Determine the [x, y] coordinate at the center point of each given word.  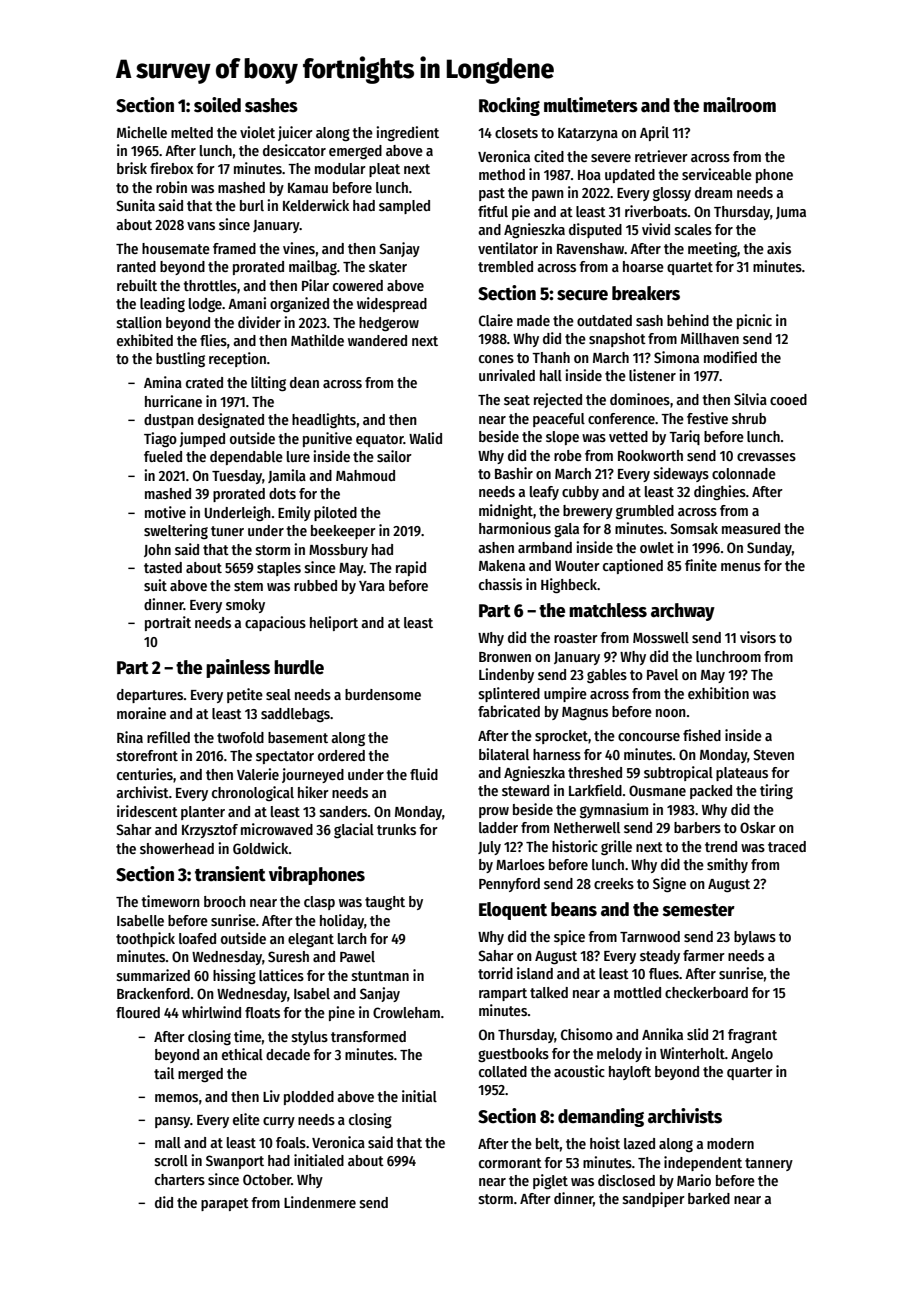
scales [693, 229]
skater [388, 266]
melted [192, 132]
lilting [268, 383]
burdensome [383, 694]
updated [630, 176]
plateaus [742, 774]
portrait [168, 623]
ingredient [407, 133]
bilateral [504, 754]
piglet [550, 1181]
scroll [171, 1160]
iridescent [147, 811]
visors [758, 637]
